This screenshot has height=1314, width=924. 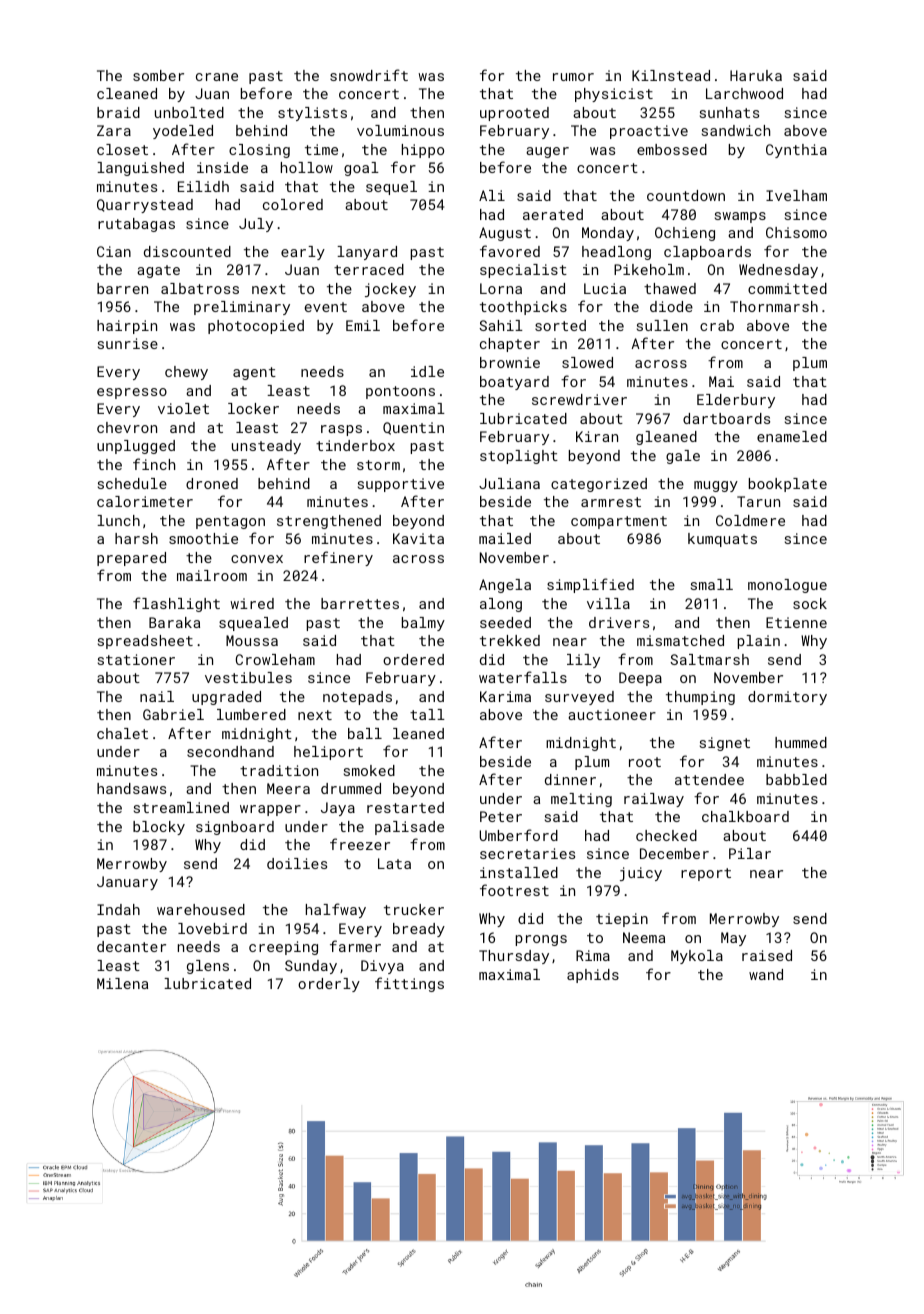 What do you see at coordinates (297, 863) in the screenshot?
I see `doilies` at bounding box center [297, 863].
